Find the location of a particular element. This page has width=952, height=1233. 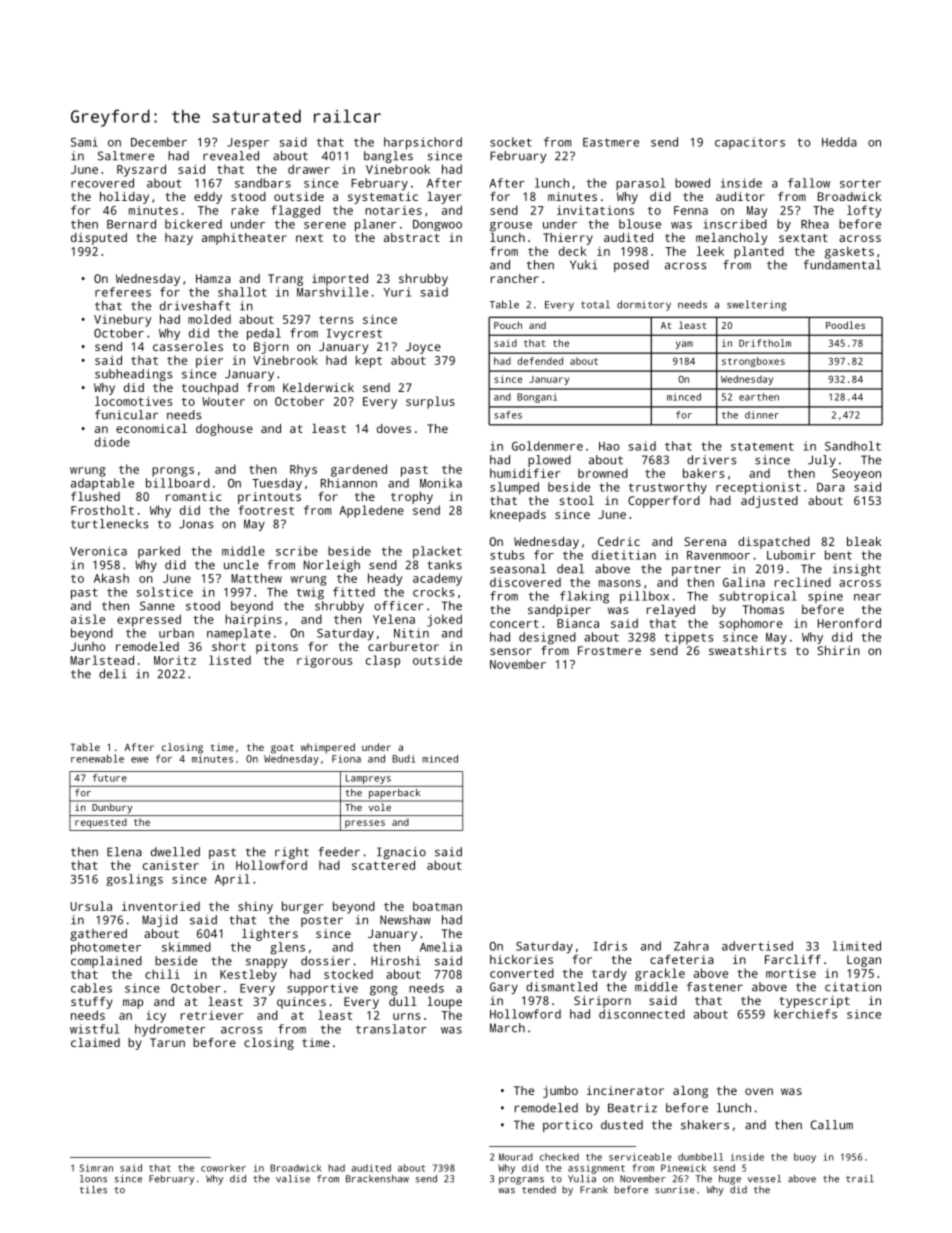

receptionist is located at coordinates (758, 488).
